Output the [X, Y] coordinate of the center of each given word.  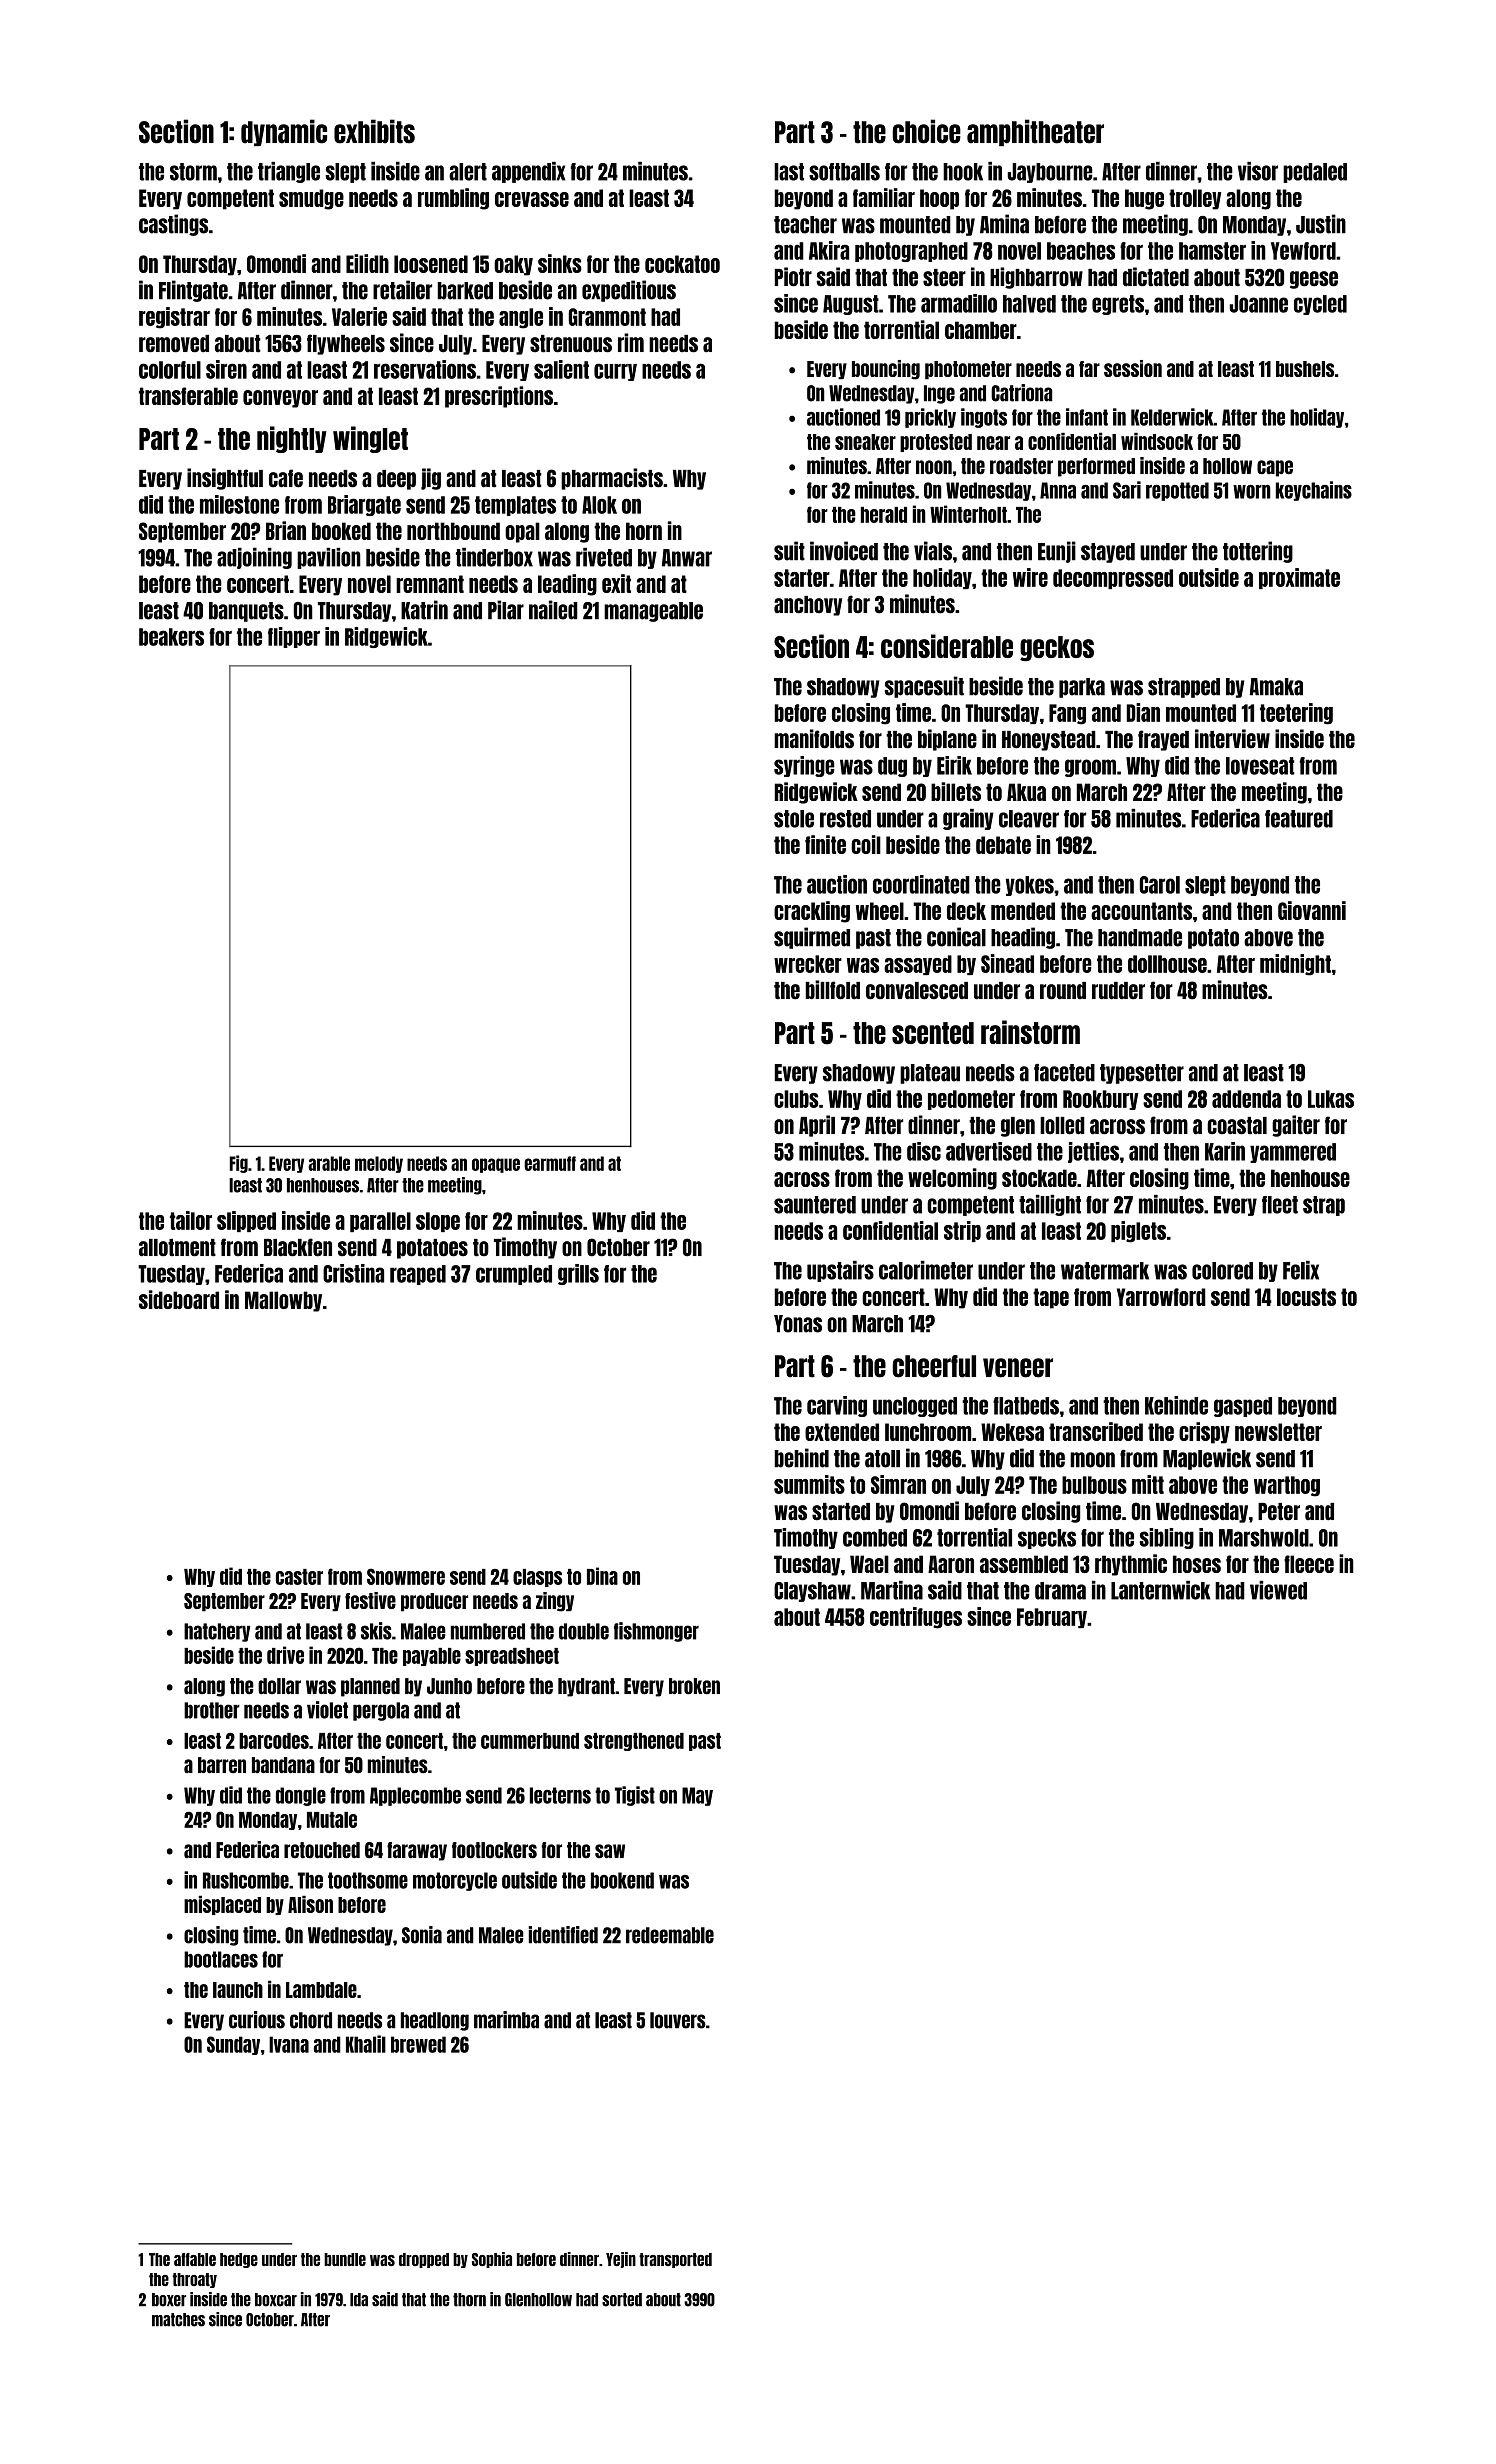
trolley [1195, 199]
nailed [553, 610]
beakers [171, 637]
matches [178, 2320]
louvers [678, 2020]
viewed [1278, 1590]
